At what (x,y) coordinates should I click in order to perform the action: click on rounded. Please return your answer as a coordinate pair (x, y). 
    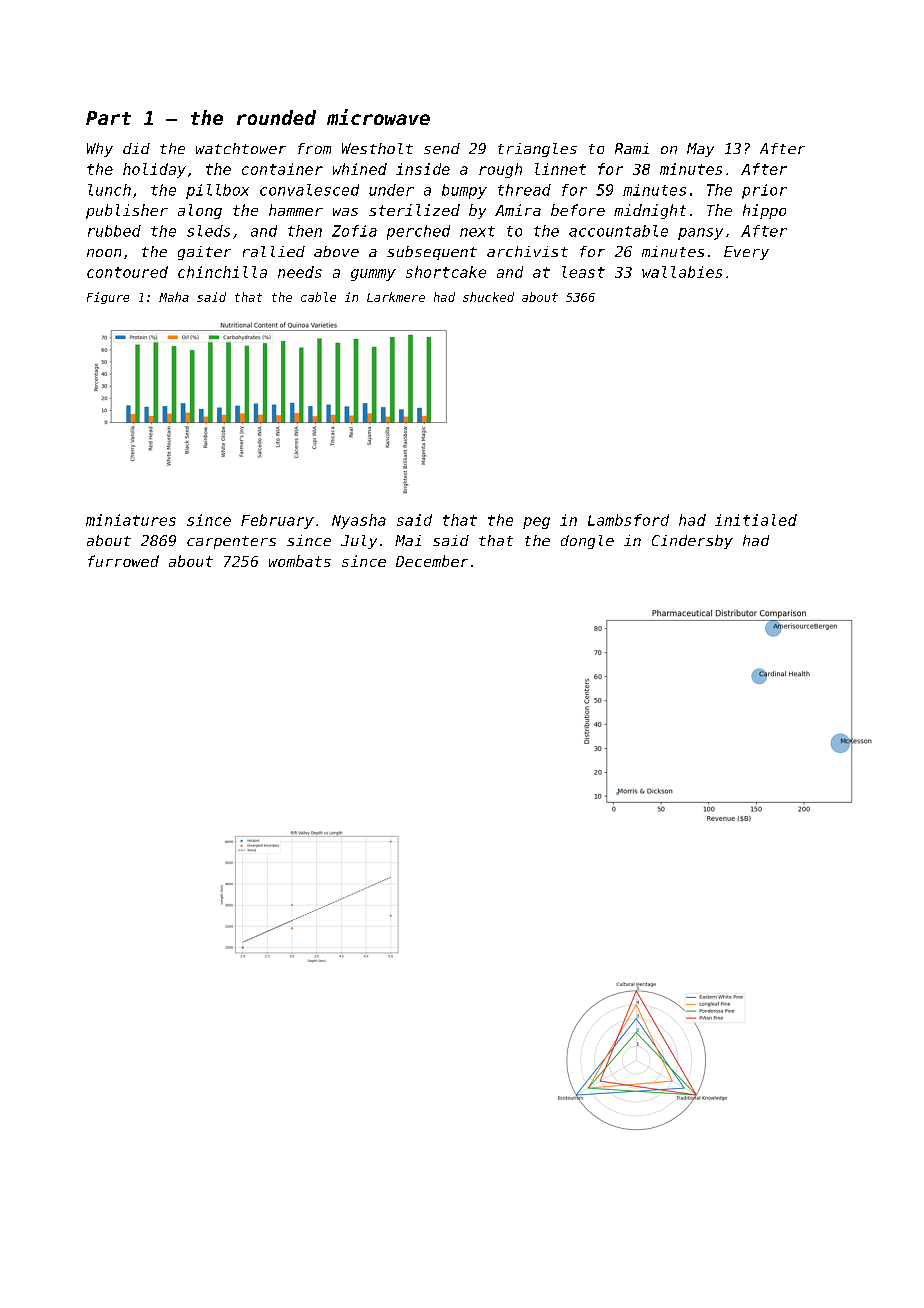
    Looking at the image, I should click on (276, 117).
